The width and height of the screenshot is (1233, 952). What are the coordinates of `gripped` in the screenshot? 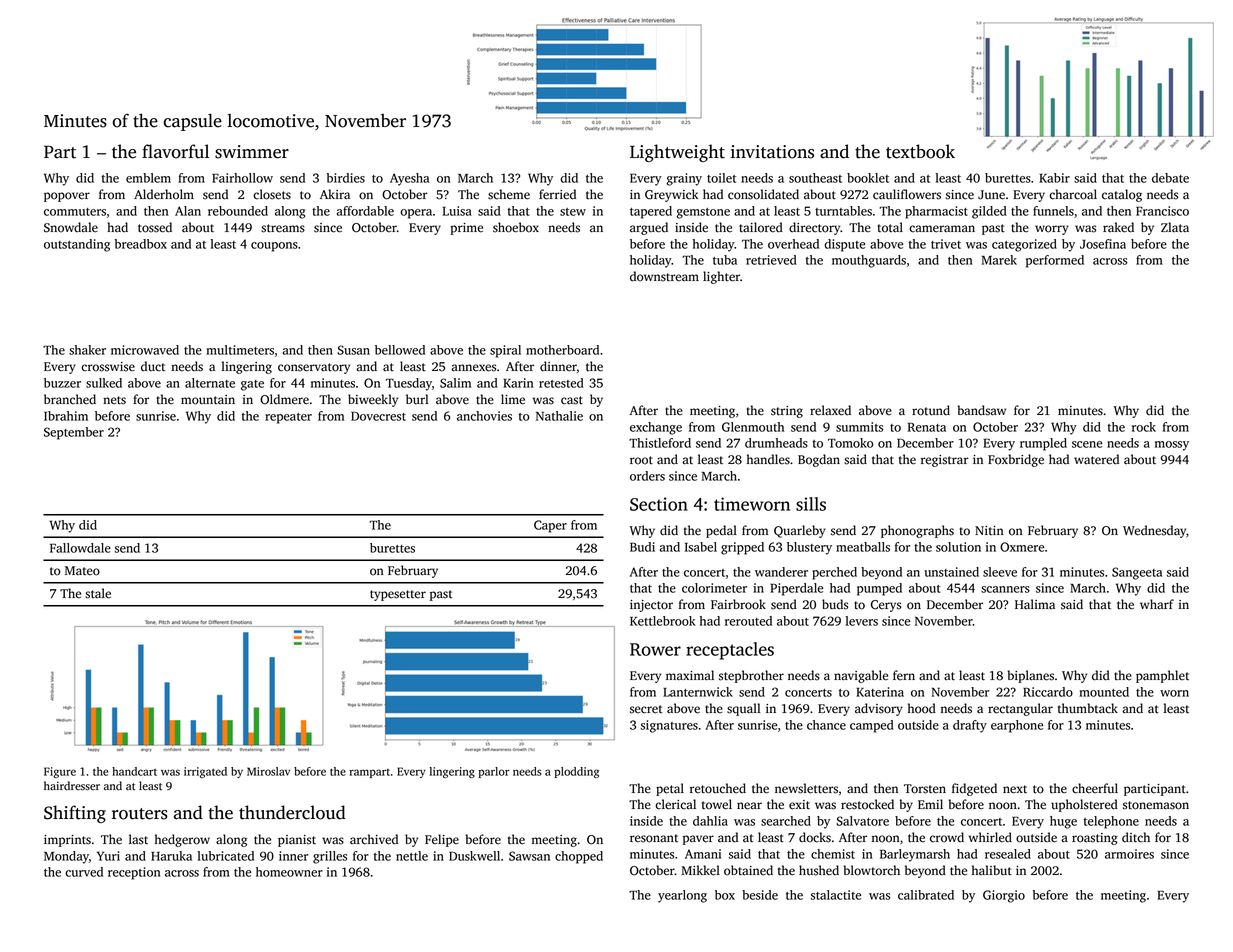 It's located at (742, 548).
